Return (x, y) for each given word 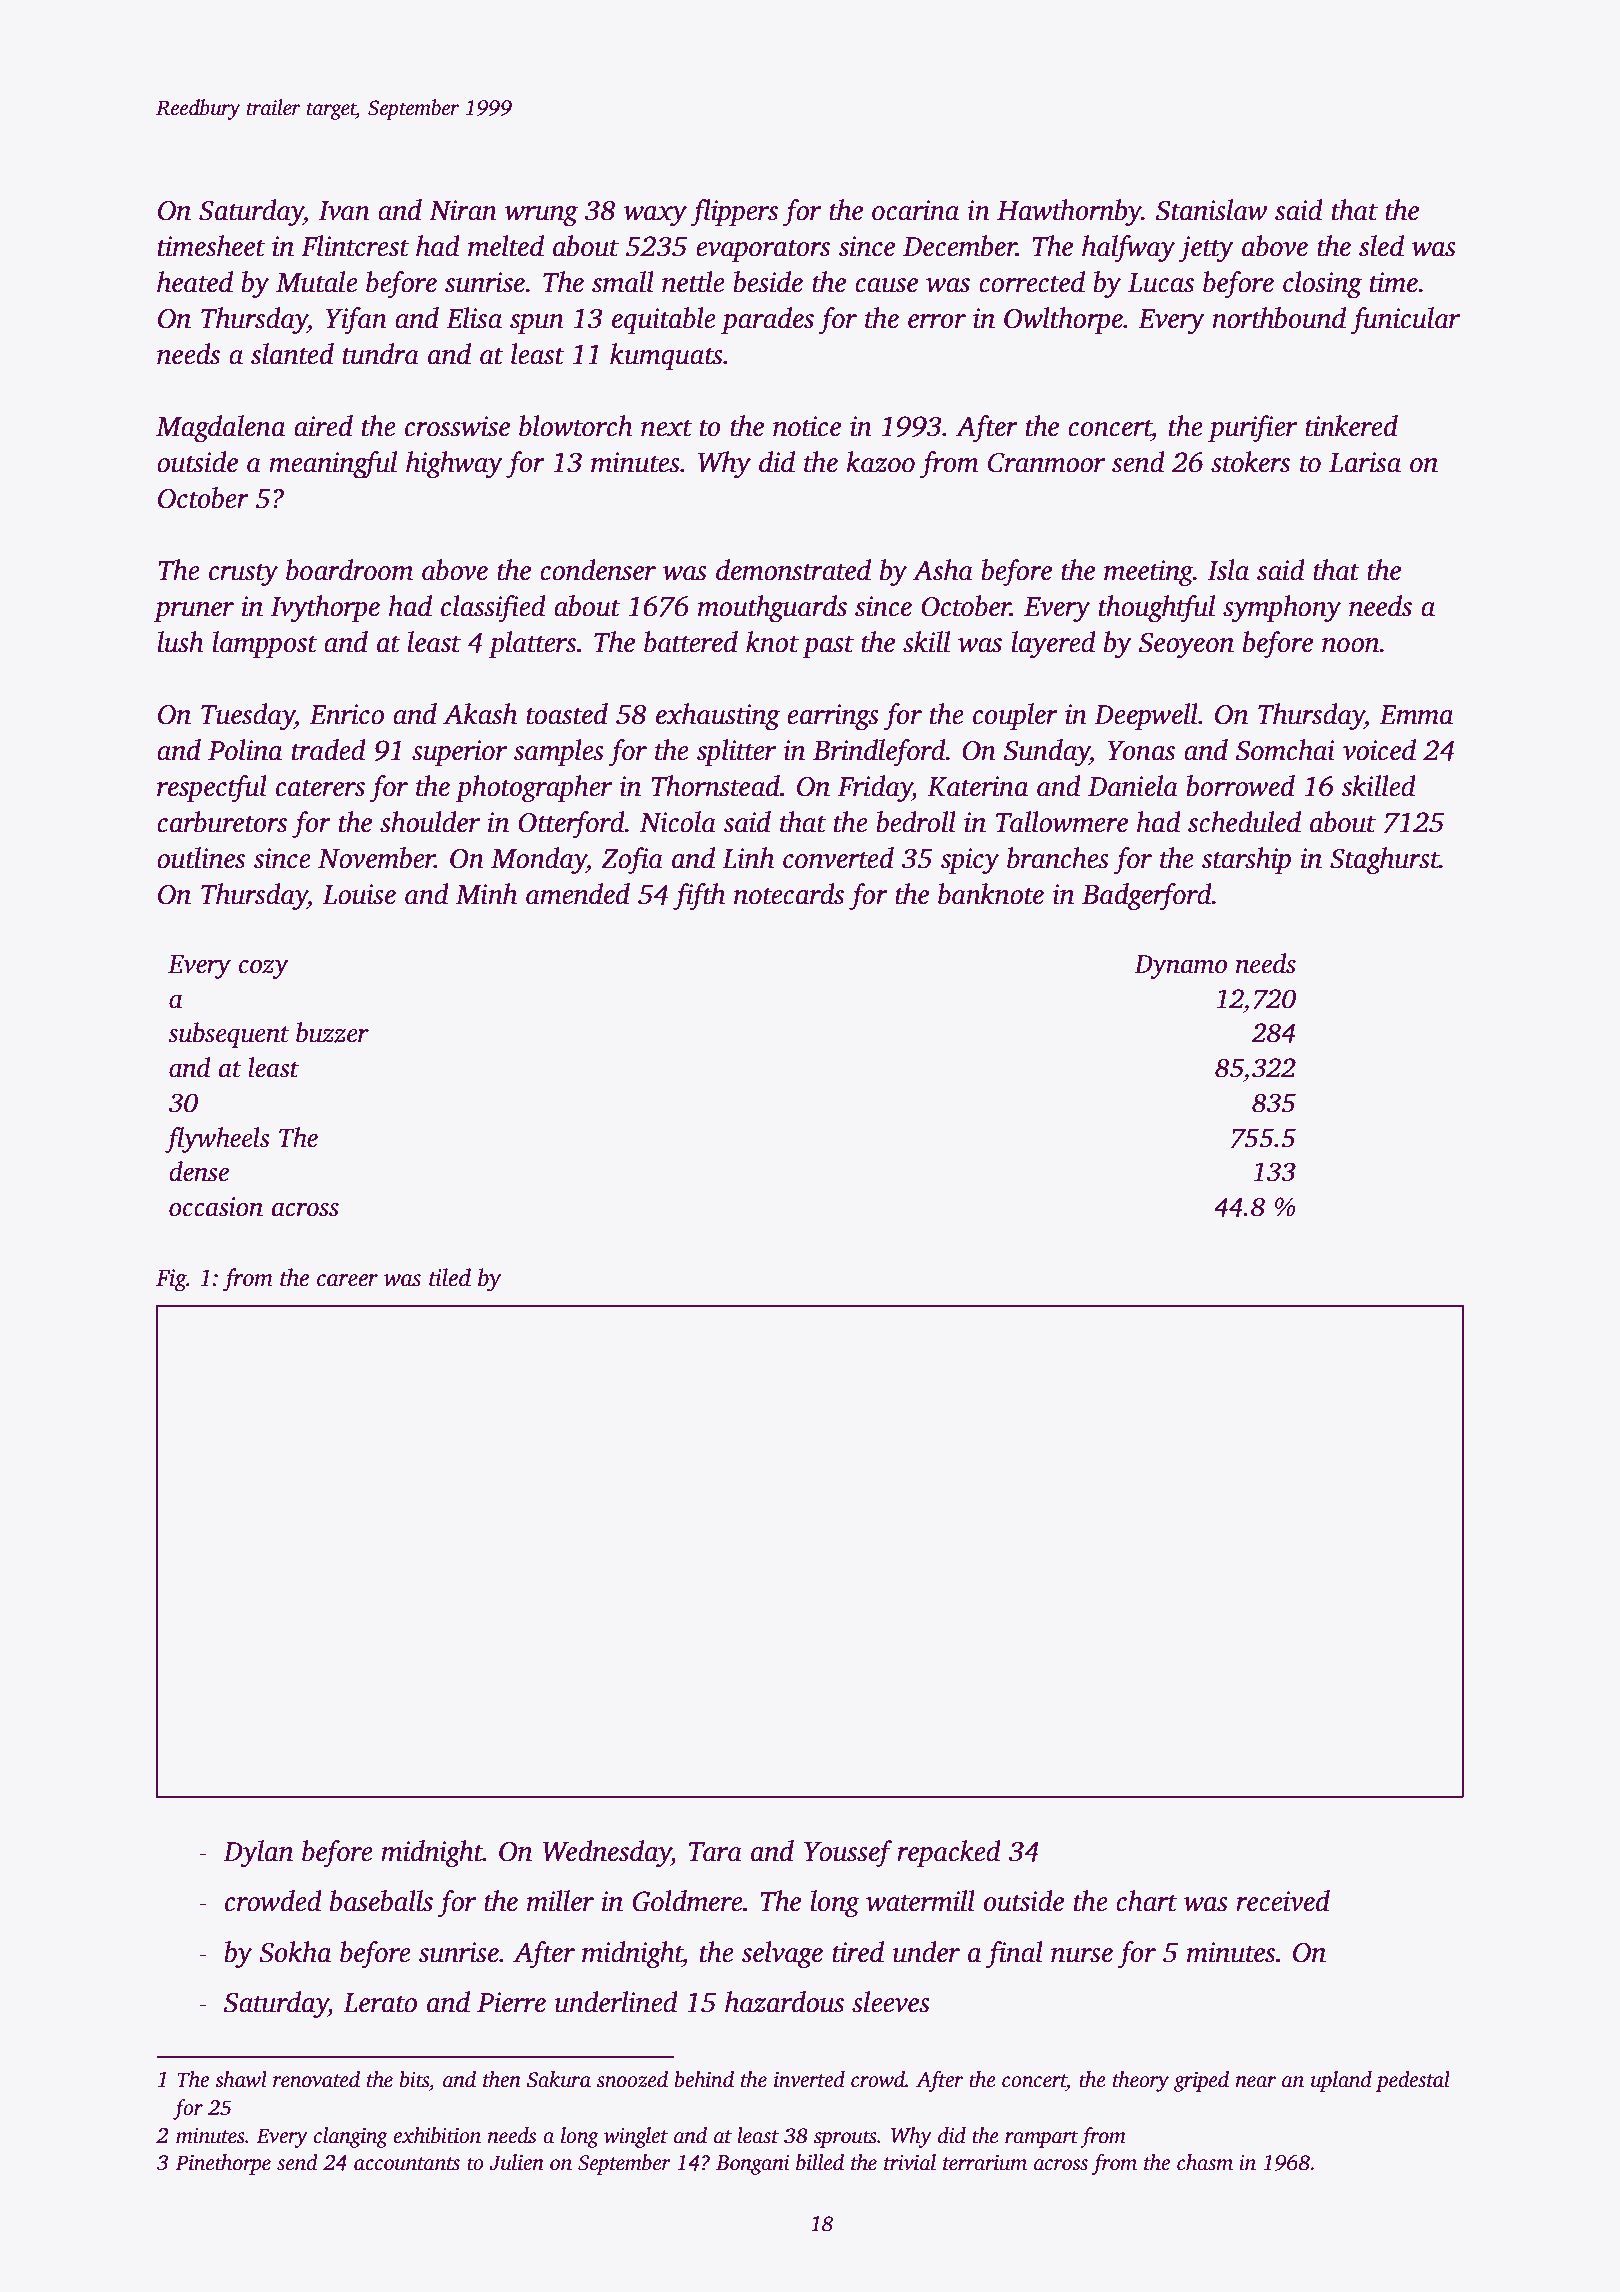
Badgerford (1147, 897)
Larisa (1365, 462)
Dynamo (1180, 967)
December (960, 246)
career (347, 1280)
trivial (910, 2162)
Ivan (344, 211)
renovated (316, 2079)
